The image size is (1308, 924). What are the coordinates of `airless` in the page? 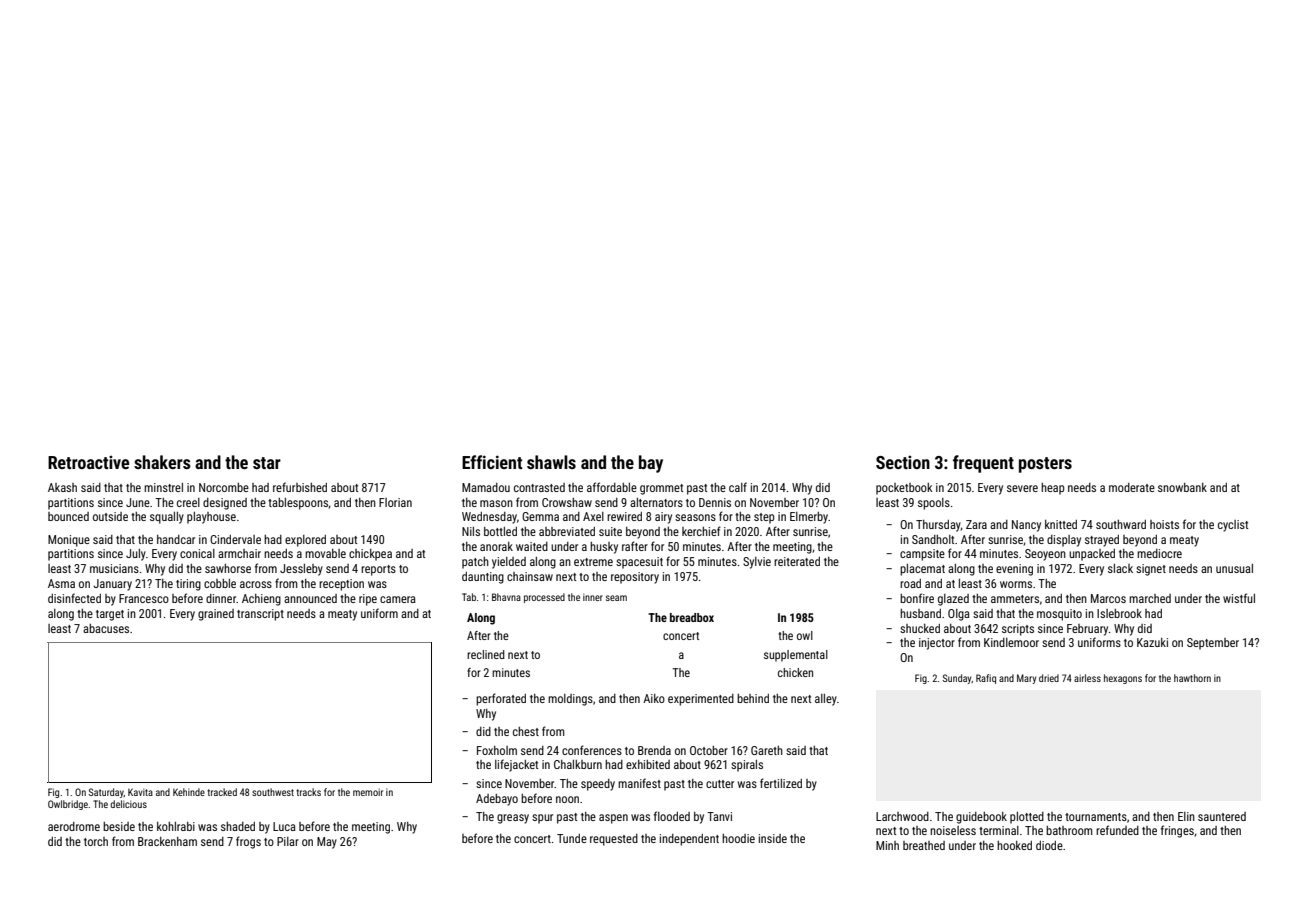 It's located at (1087, 678).
